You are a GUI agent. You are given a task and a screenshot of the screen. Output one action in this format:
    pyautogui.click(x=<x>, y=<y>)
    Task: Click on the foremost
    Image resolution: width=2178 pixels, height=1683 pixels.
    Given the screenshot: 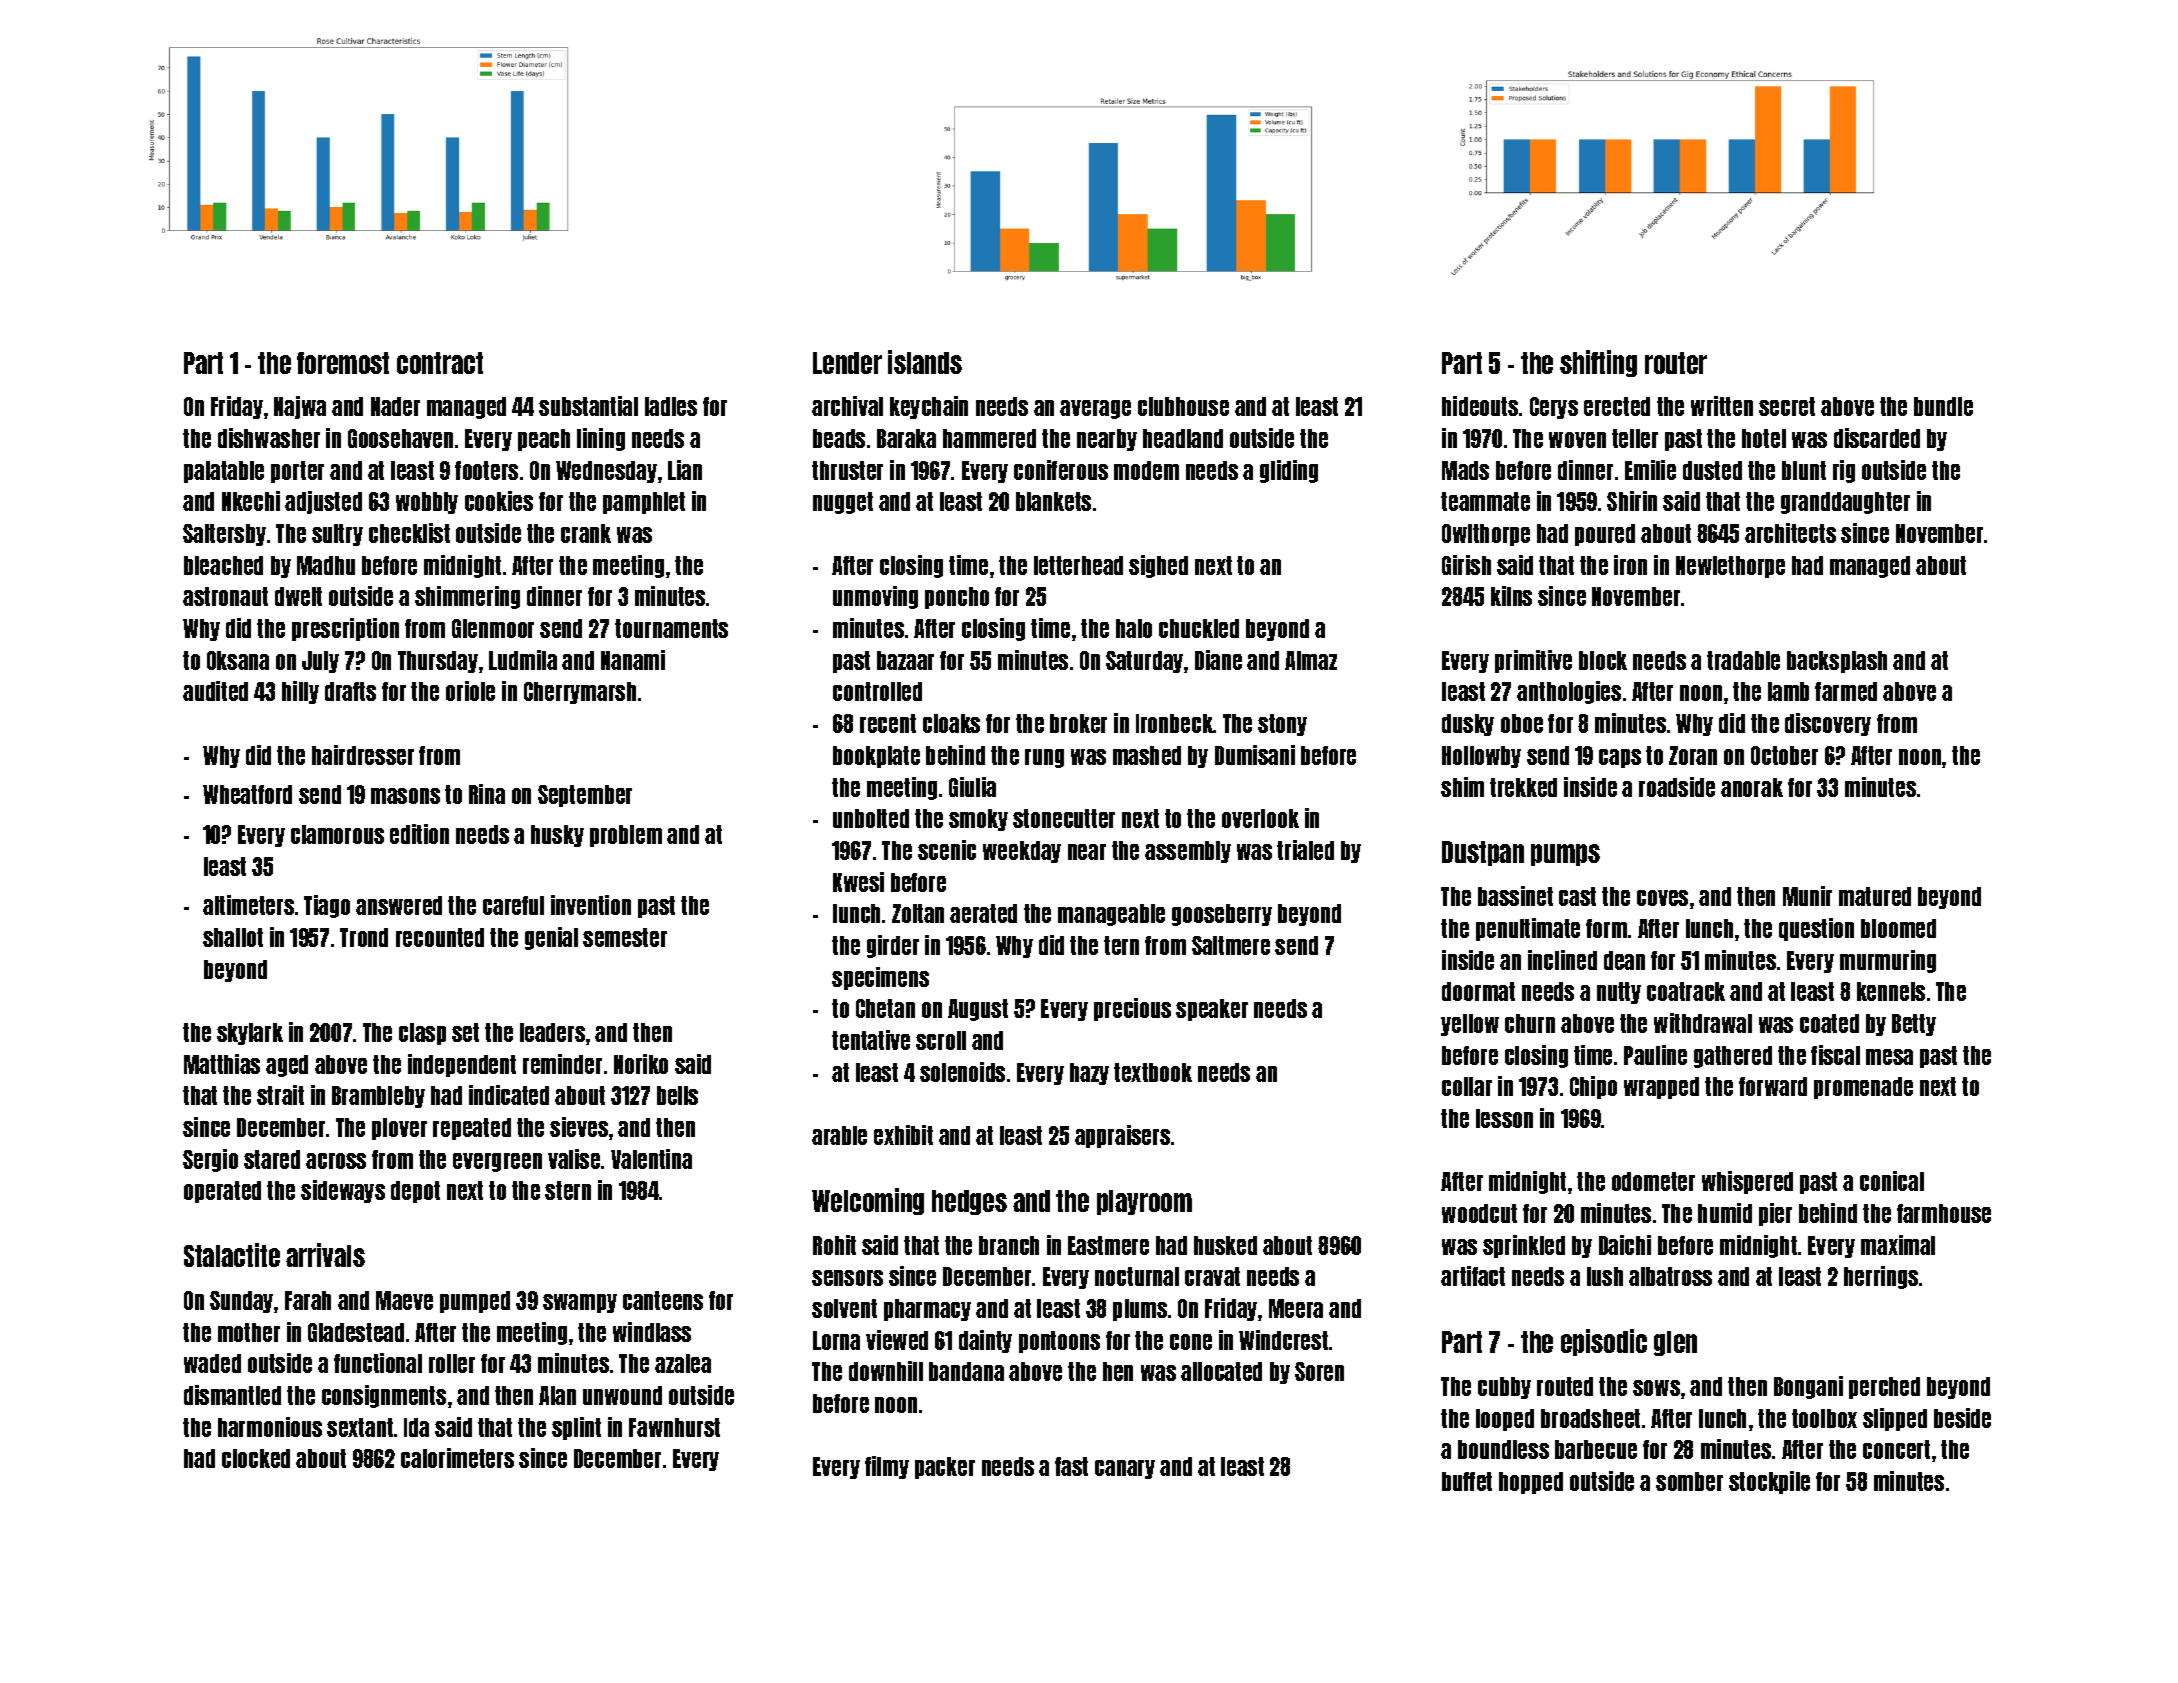 What is the action you would take?
    pyautogui.click(x=343, y=363)
